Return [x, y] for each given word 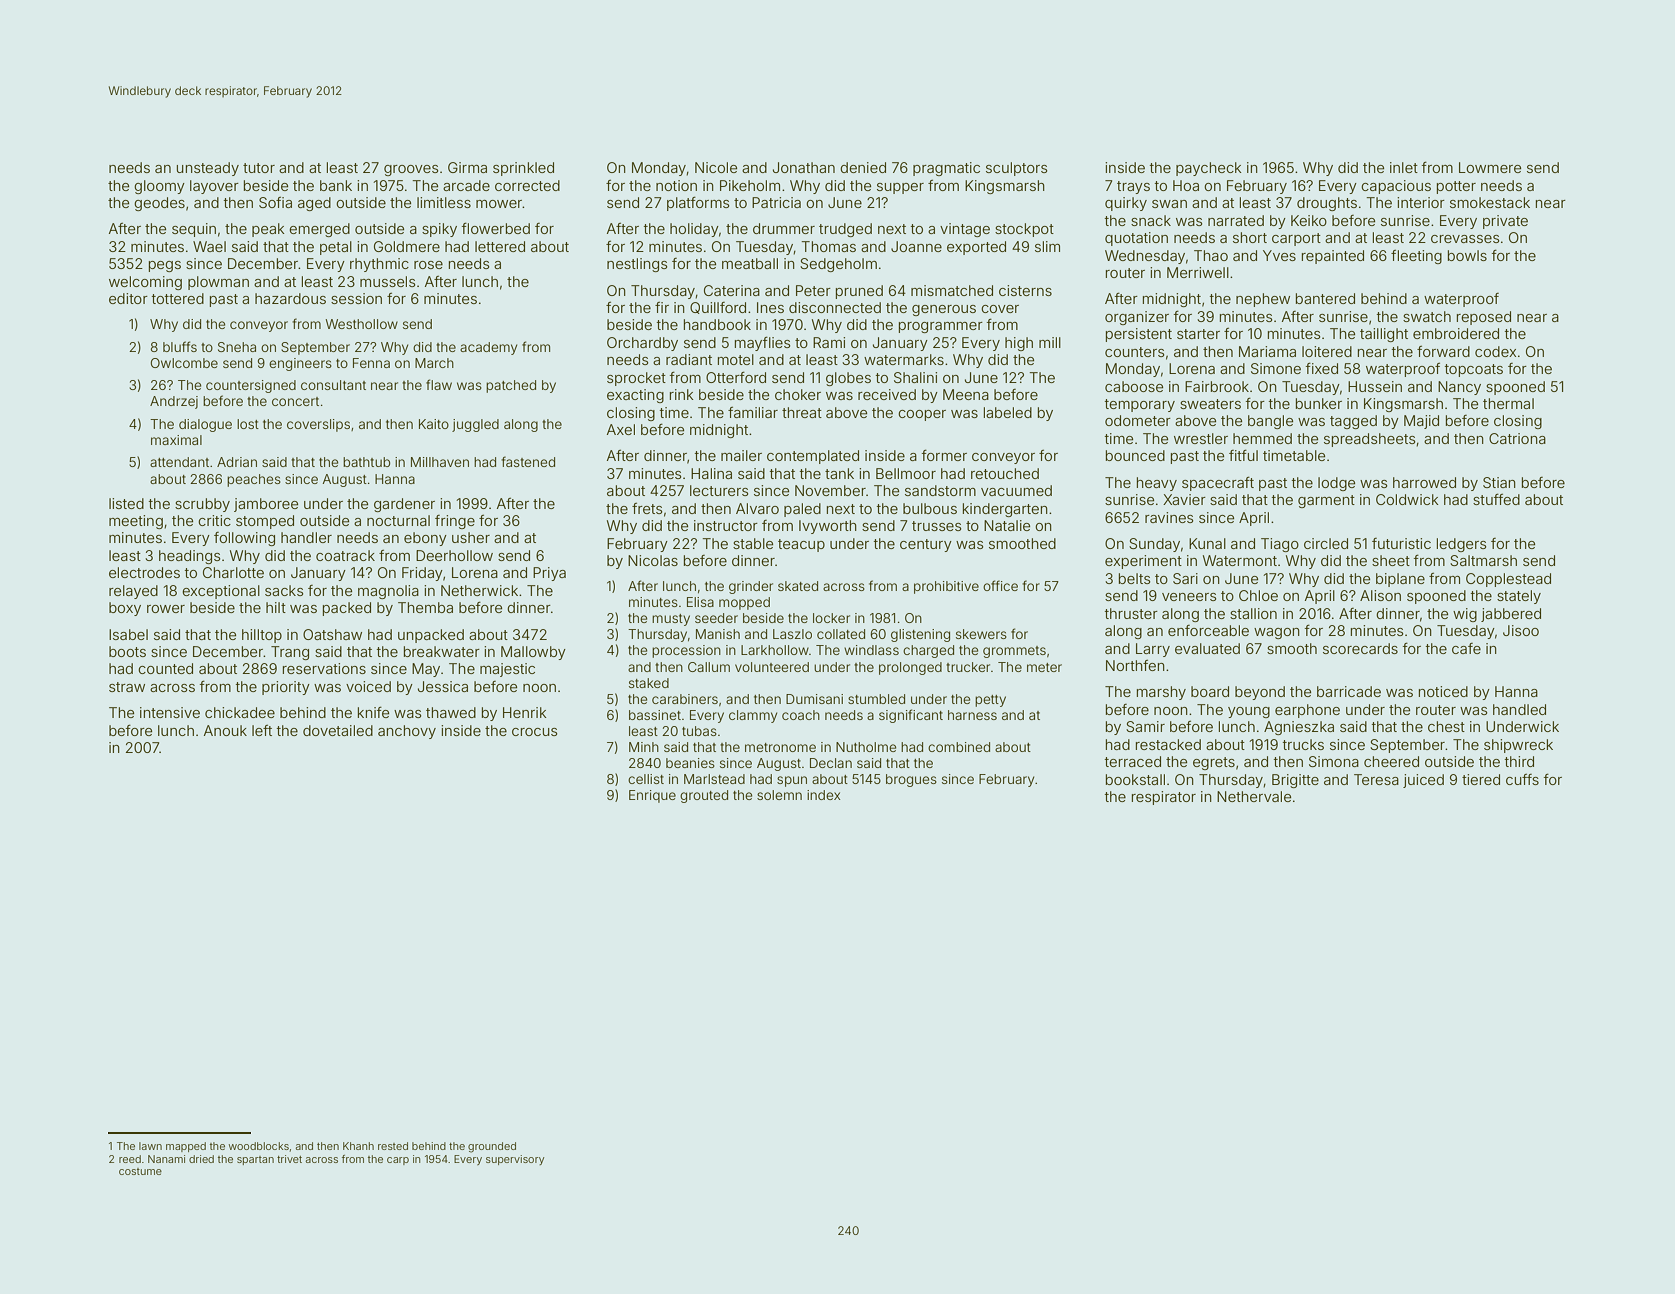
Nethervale [1254, 796]
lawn [150, 1146]
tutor [259, 168]
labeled [1008, 412]
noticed [1443, 691]
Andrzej [174, 402]
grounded [492, 1147]
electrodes [144, 572]
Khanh [358, 1146]
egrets [1214, 763]
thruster [1131, 613]
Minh [644, 747]
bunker [1319, 403]
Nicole [716, 167]
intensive [170, 712]
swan [1169, 204]
